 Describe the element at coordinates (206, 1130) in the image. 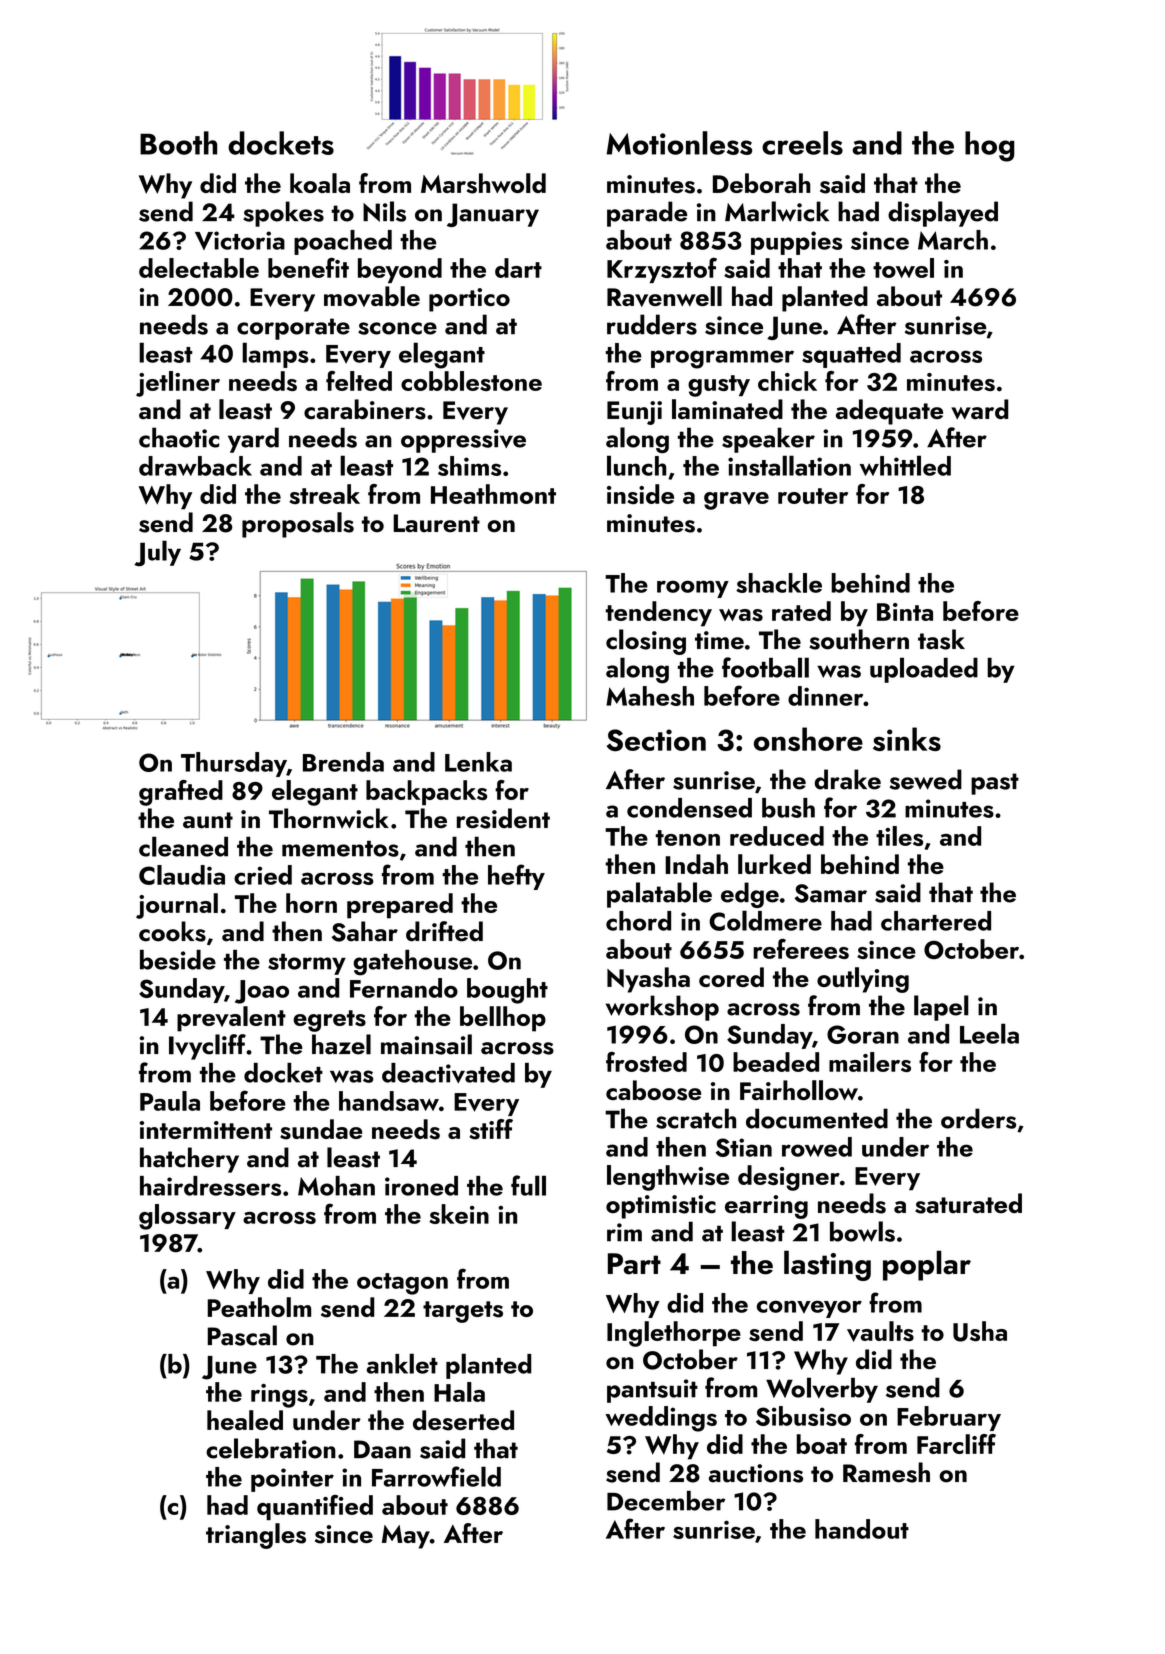

I see `intermittent` at that location.
